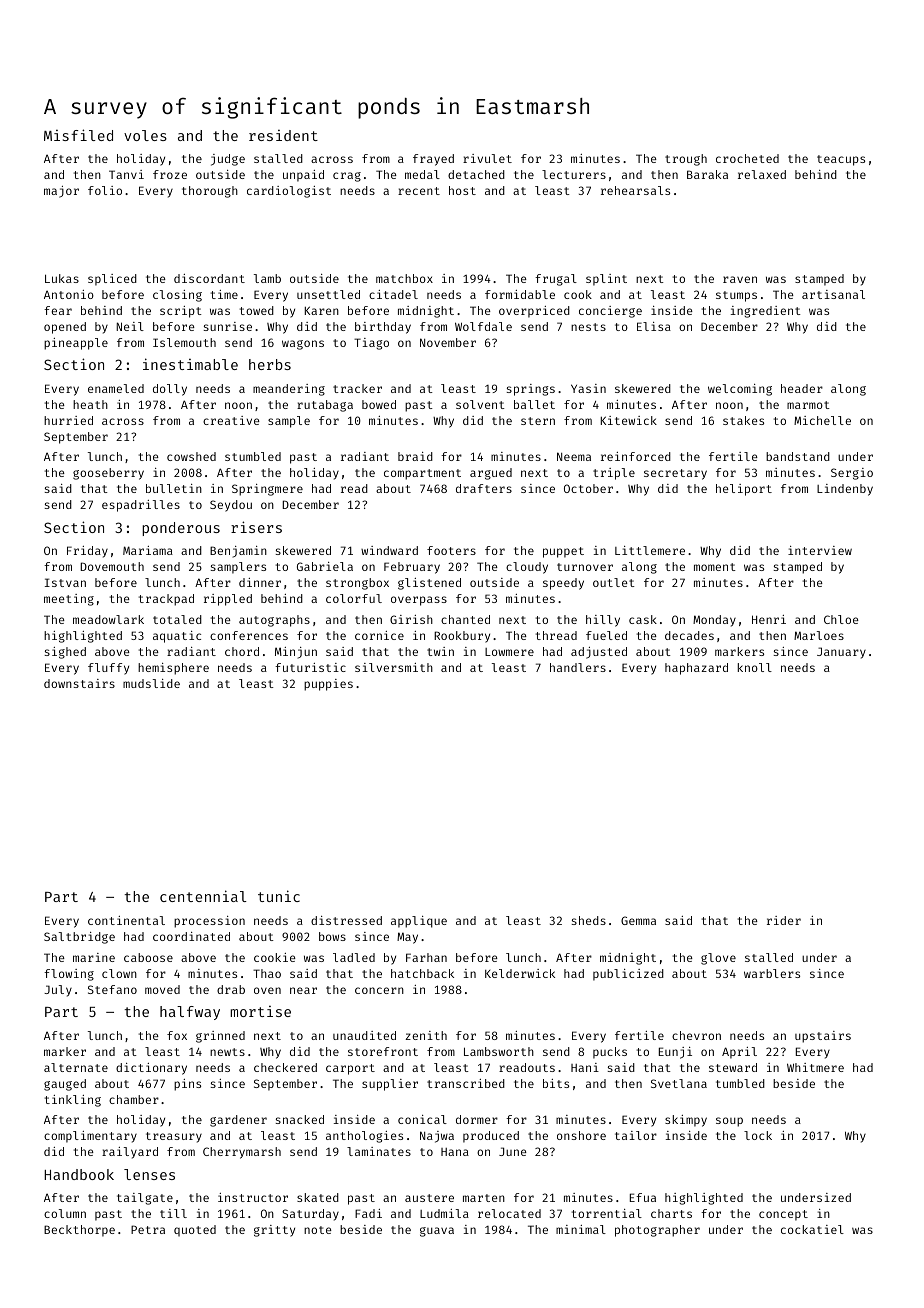 Image resolution: width=924 pixels, height=1308 pixels. What do you see at coordinates (812, 1229) in the screenshot?
I see `cockatiel` at bounding box center [812, 1229].
